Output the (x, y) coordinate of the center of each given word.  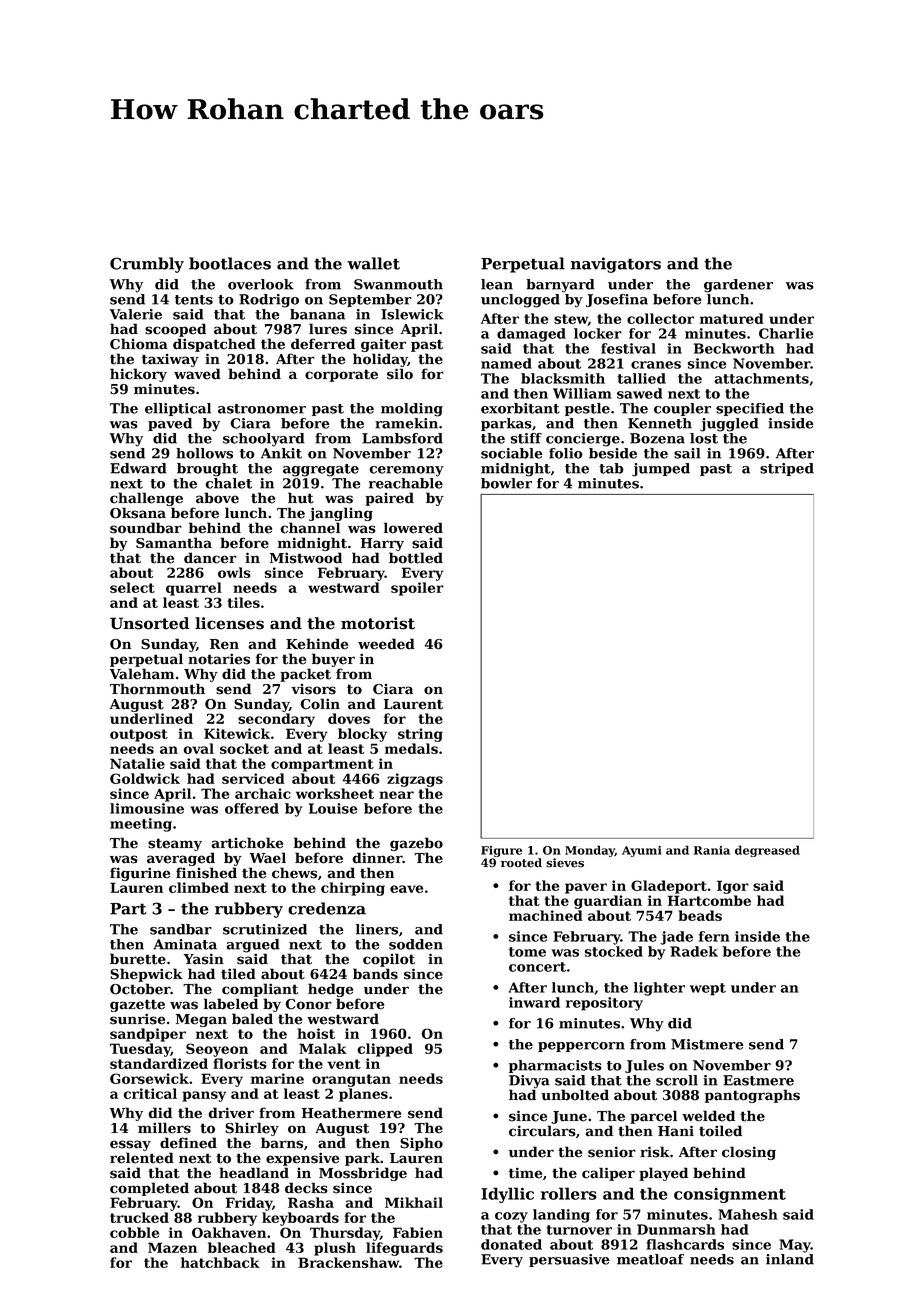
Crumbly (147, 265)
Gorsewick (149, 1078)
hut (301, 498)
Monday (590, 851)
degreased (767, 851)
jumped (661, 470)
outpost (139, 735)
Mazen (172, 1247)
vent (344, 1064)
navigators (616, 265)
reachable (406, 483)
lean (497, 284)
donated (511, 1244)
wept (708, 989)
